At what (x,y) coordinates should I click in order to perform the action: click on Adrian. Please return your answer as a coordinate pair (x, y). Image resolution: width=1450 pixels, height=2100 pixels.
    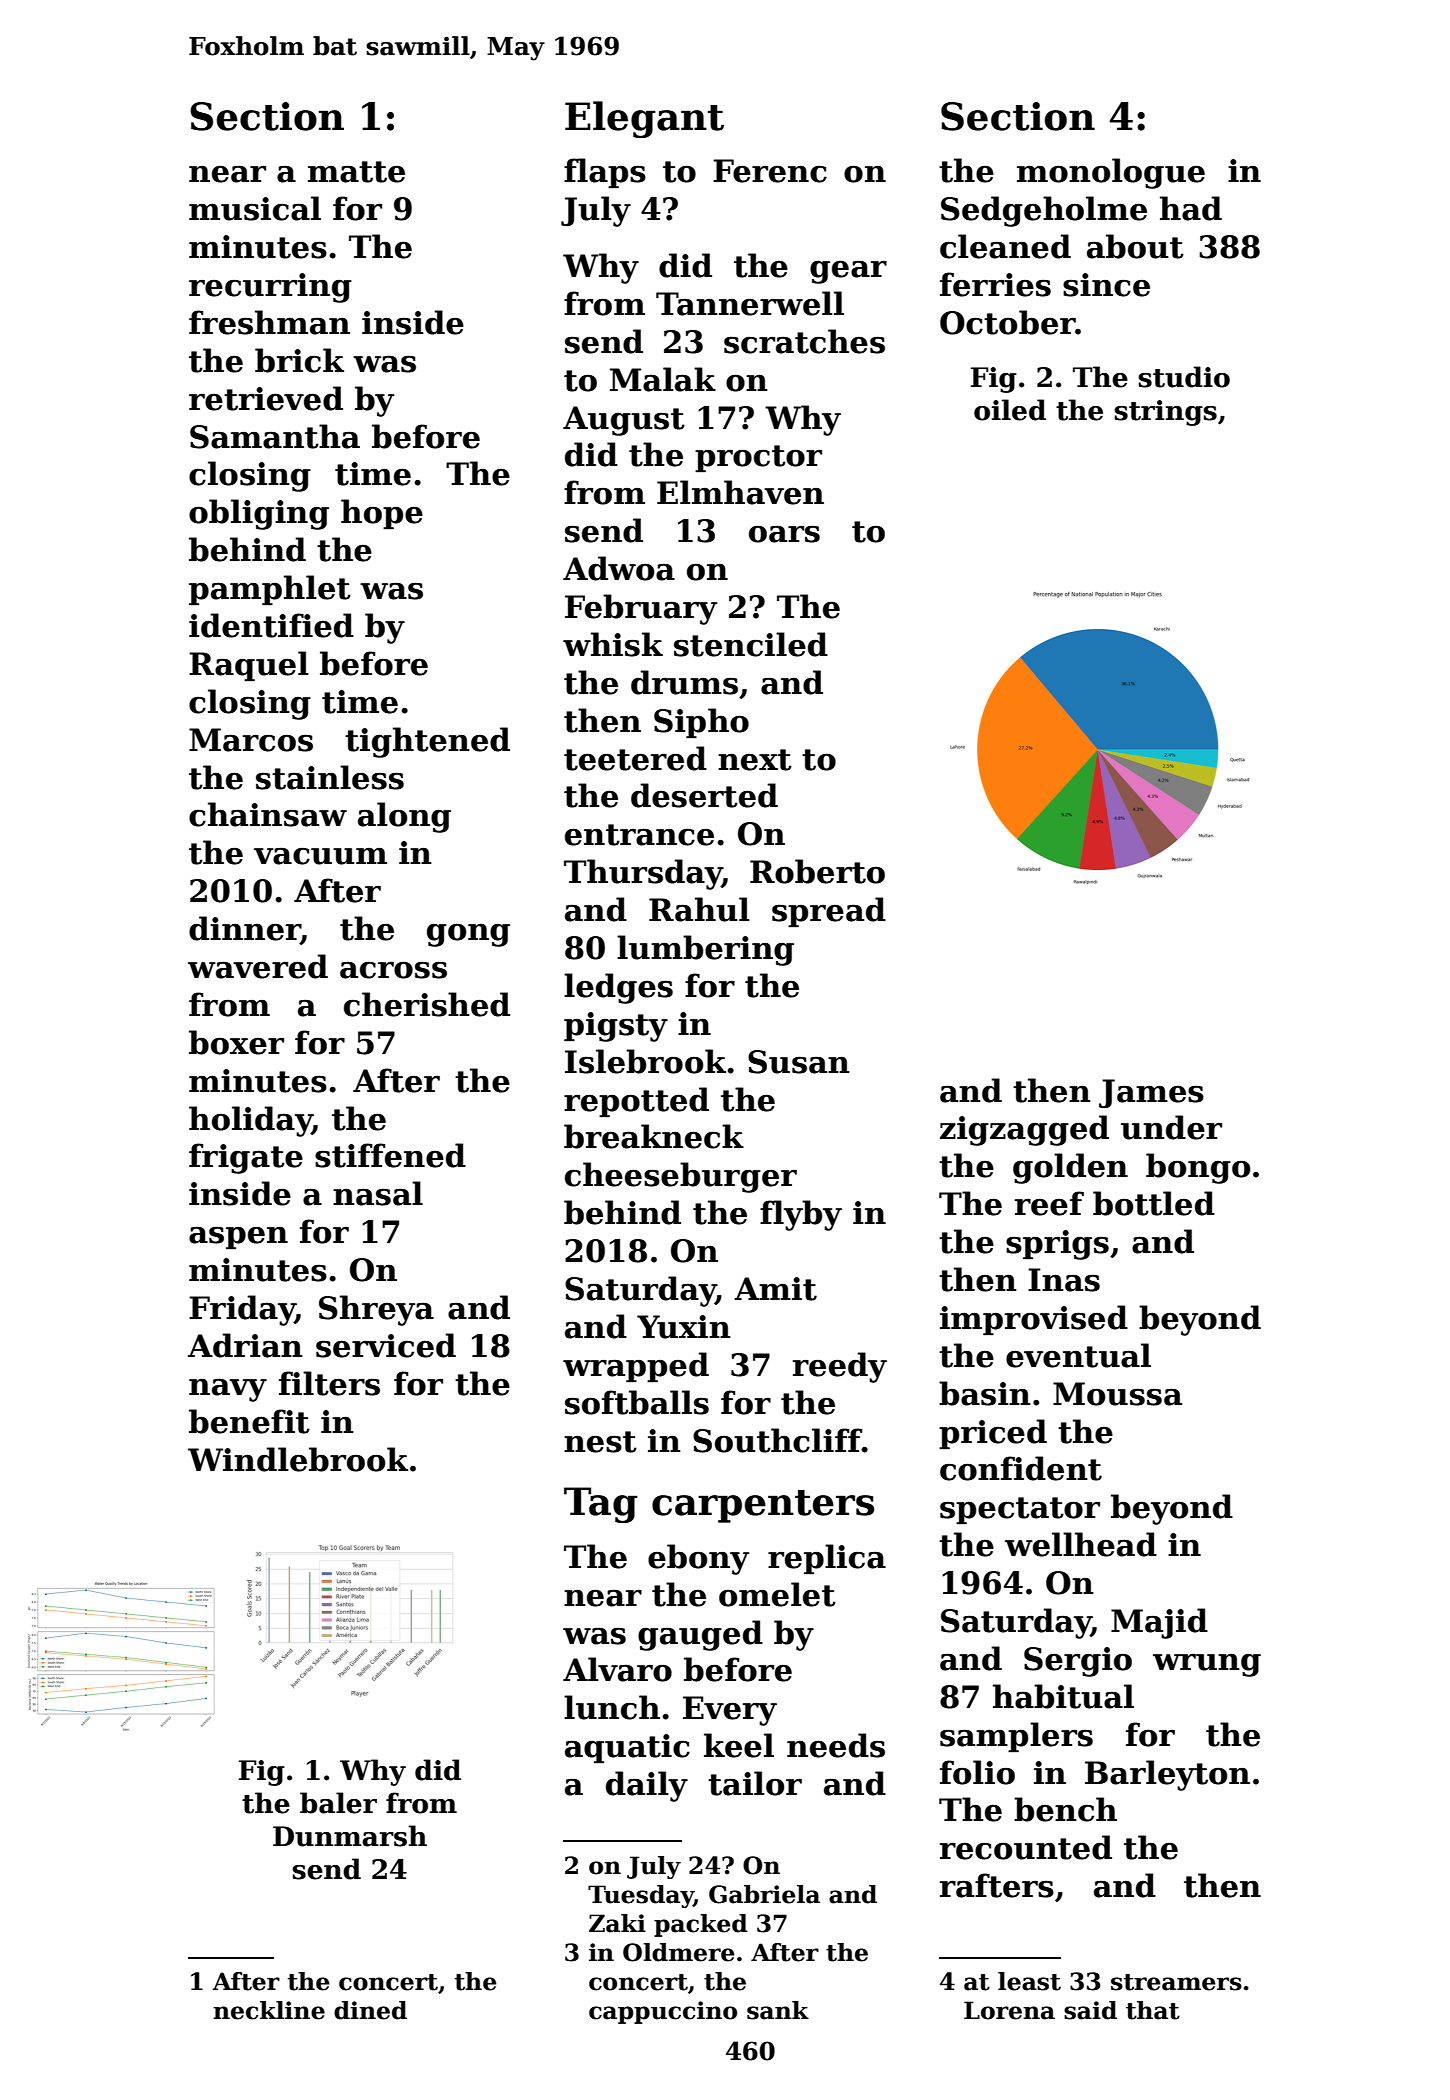
    Looking at the image, I should click on (245, 1345).
